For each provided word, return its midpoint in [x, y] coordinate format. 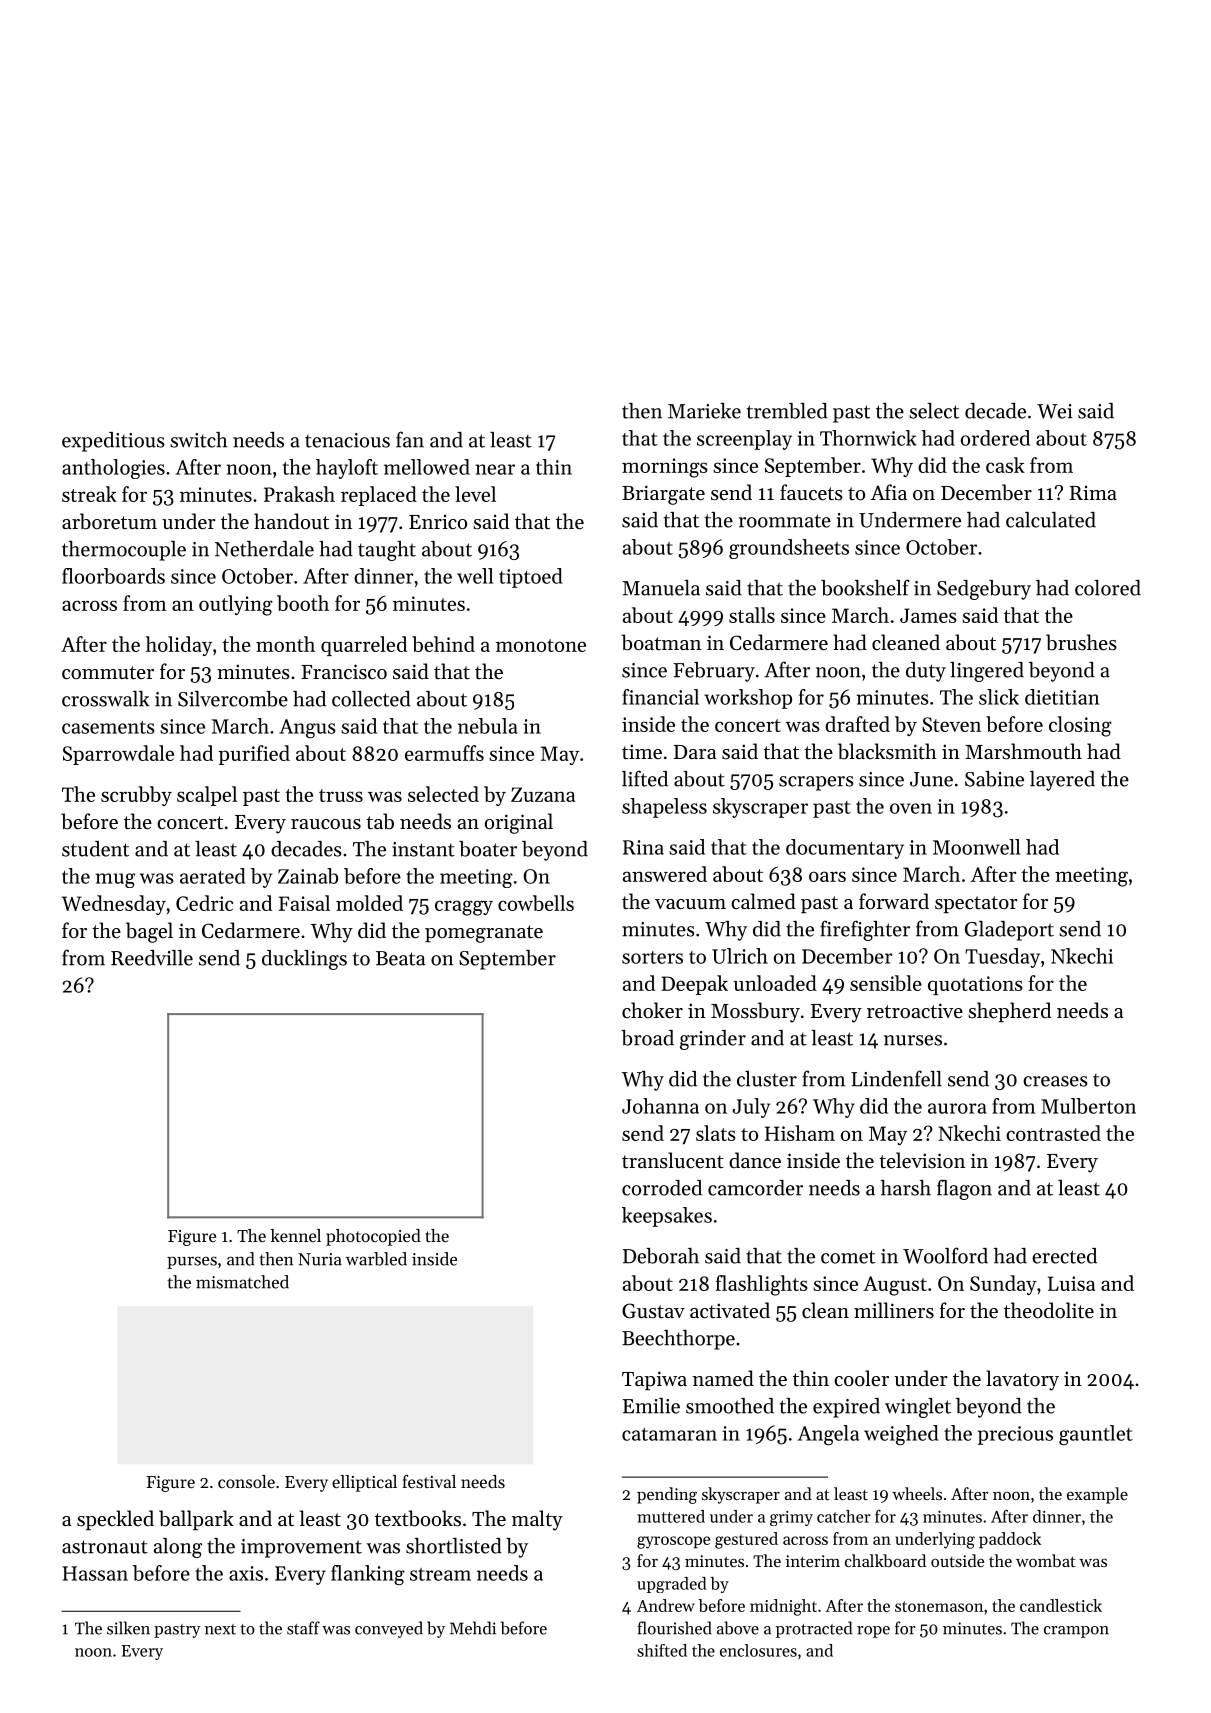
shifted [662, 1650]
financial [660, 697]
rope [873, 1632]
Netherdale [264, 549]
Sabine [994, 779]
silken [128, 1628]
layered [1062, 781]
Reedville [152, 958]
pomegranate [484, 934]
